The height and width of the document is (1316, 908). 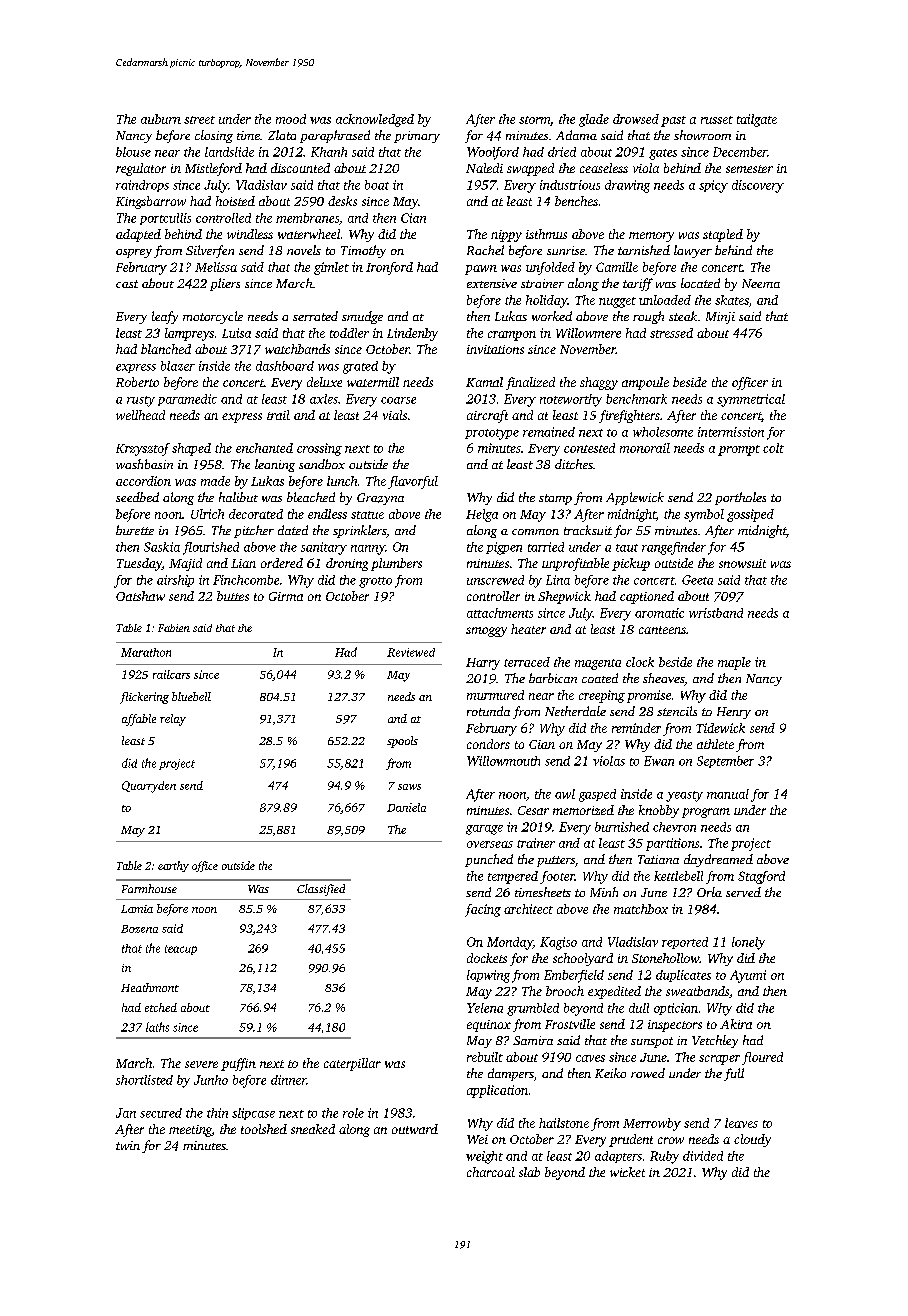 What do you see at coordinates (748, 943) in the document?
I see `lonely` at bounding box center [748, 943].
